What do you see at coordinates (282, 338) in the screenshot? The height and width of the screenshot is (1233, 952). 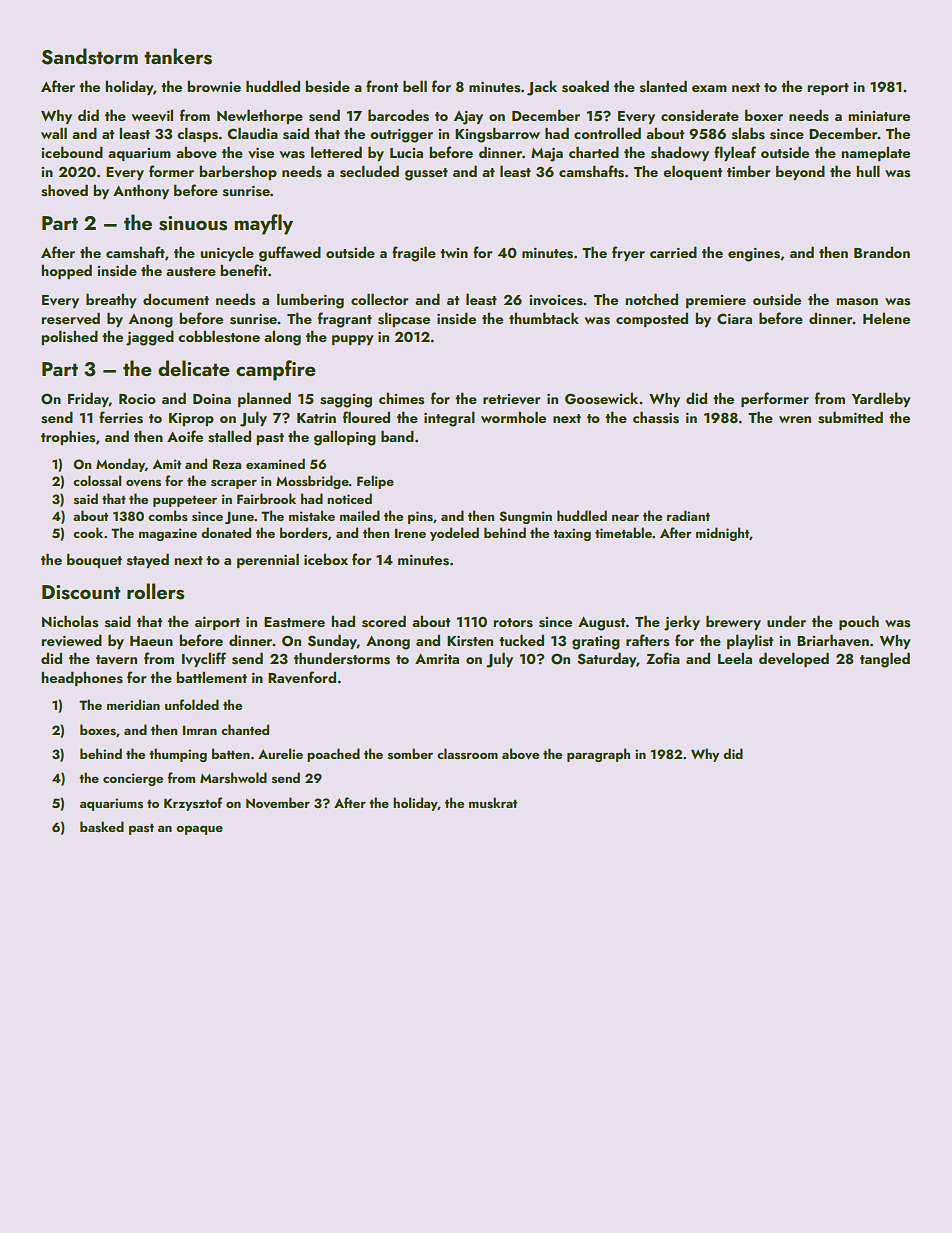 I see `along` at bounding box center [282, 338].
